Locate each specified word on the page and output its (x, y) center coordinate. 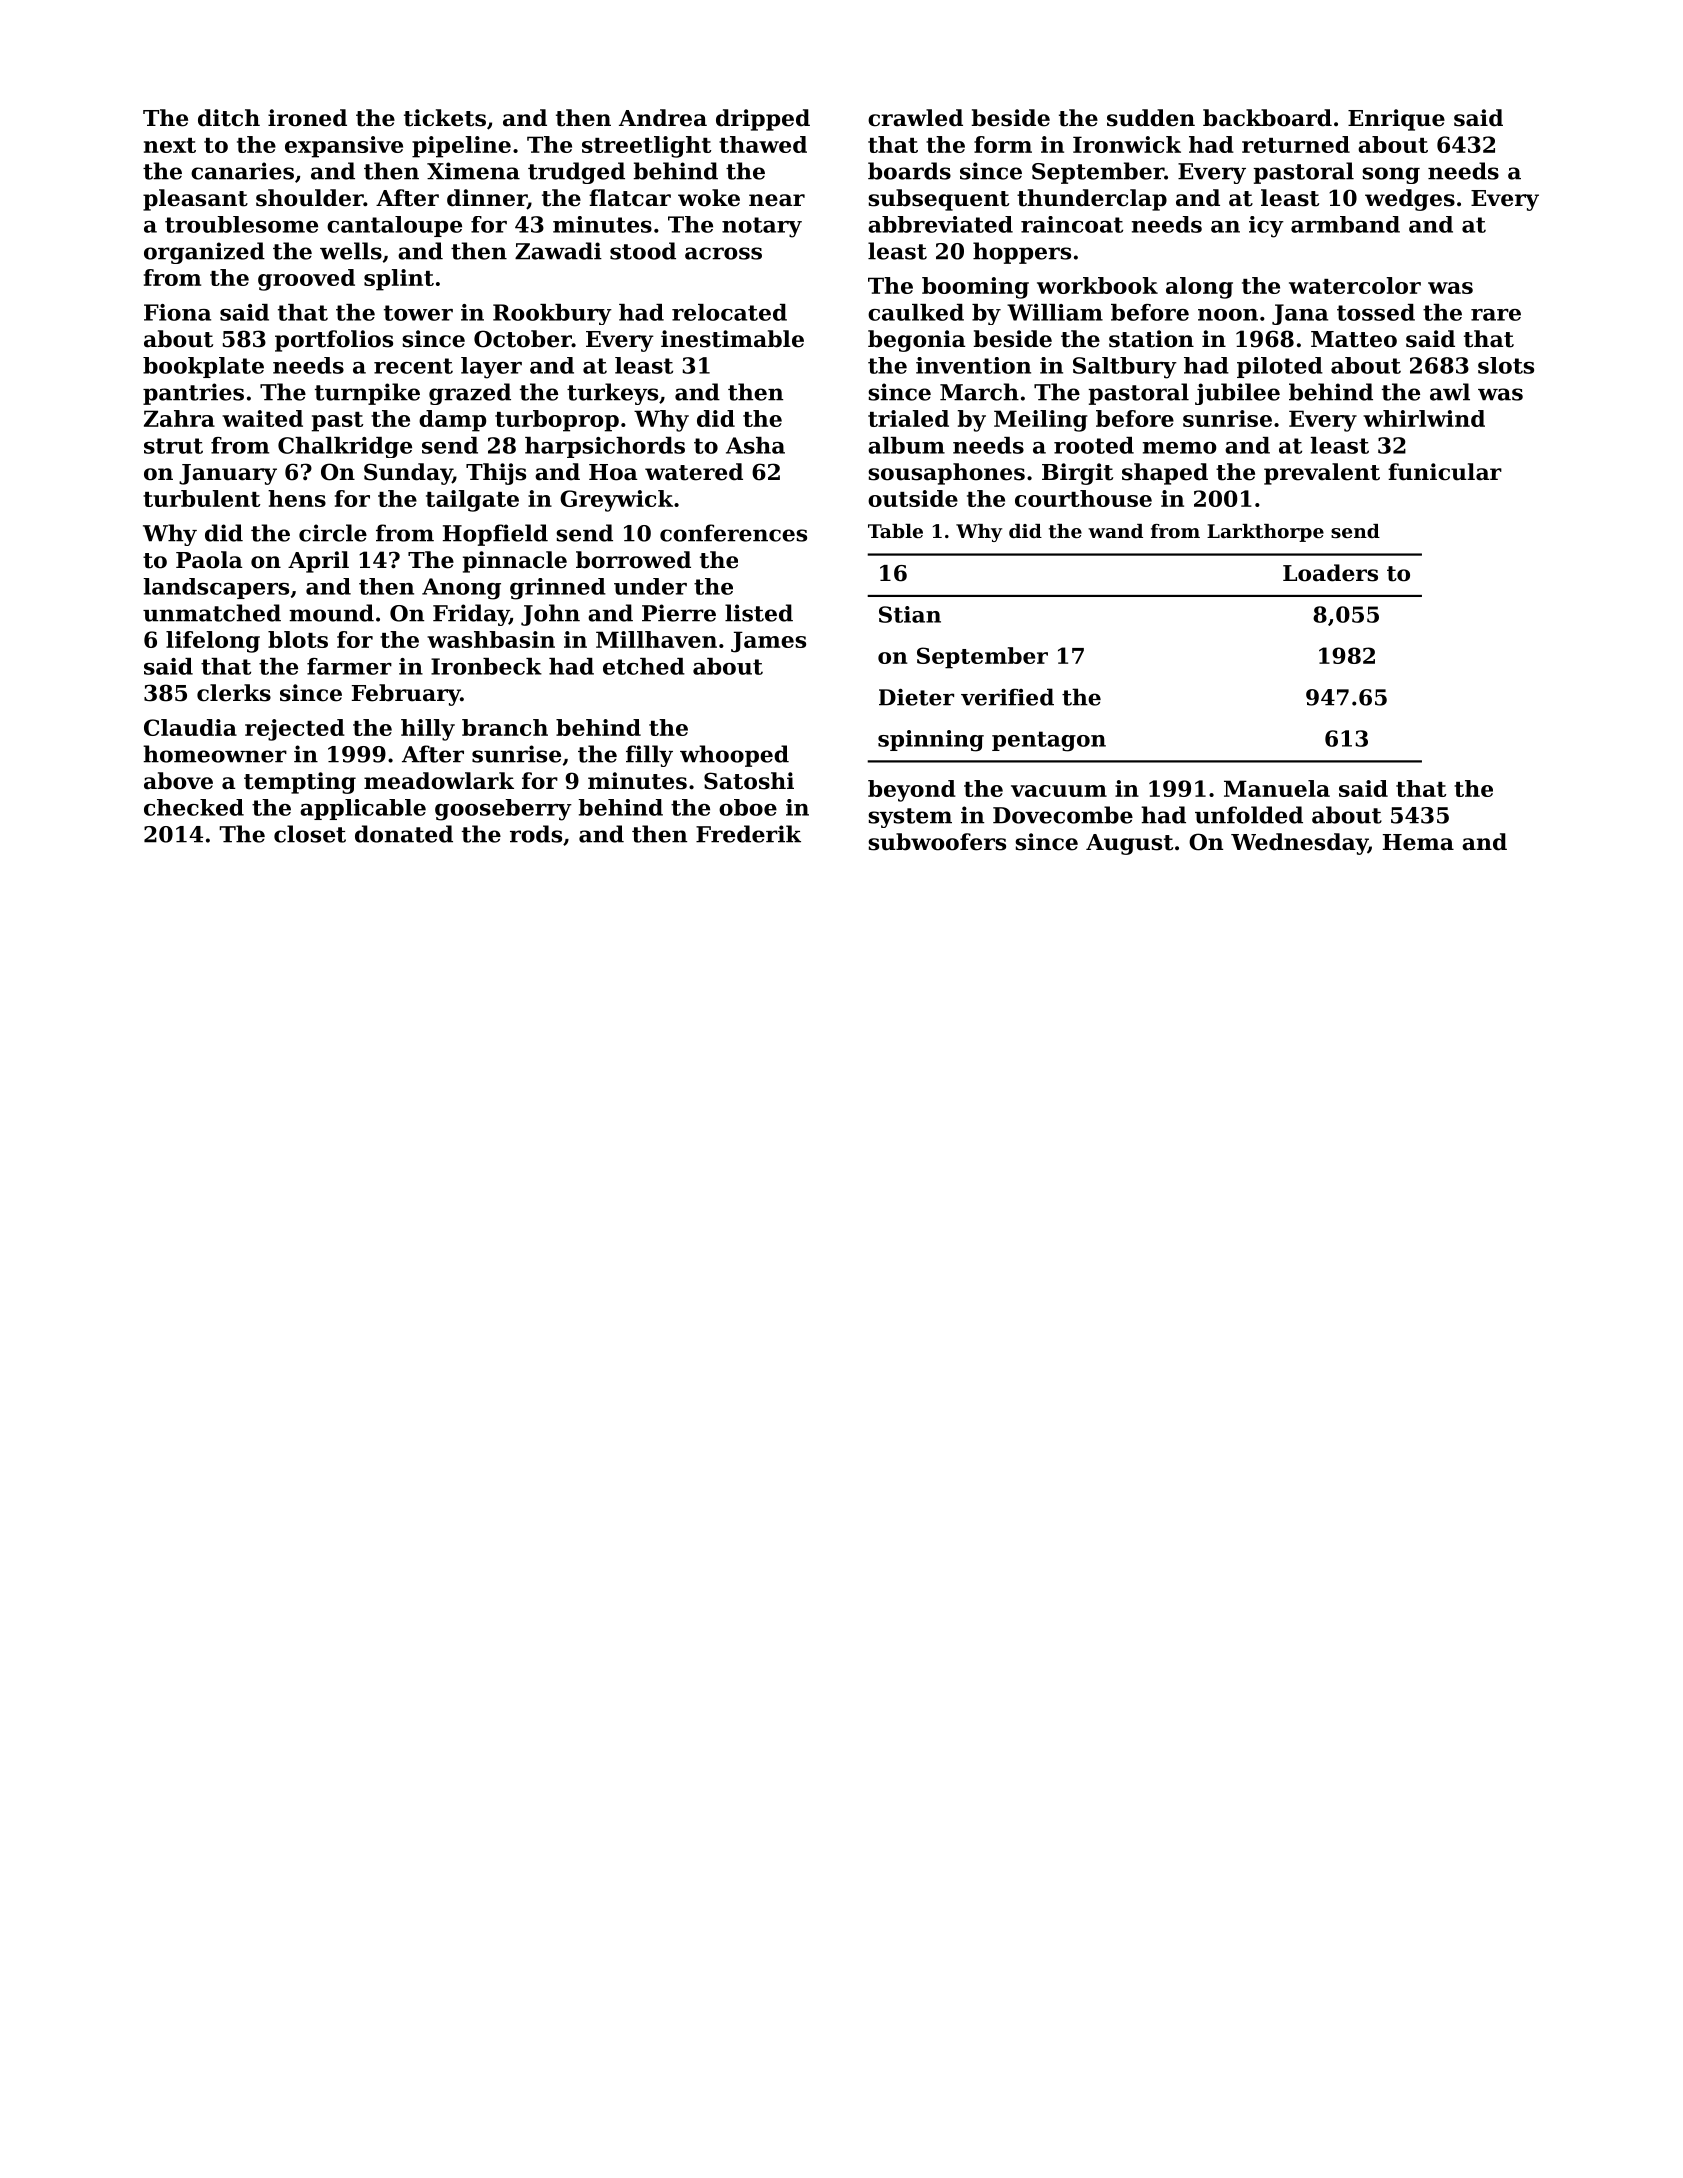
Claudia (190, 727)
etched (644, 666)
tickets (445, 118)
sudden (1151, 118)
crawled (915, 118)
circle (333, 533)
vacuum (1059, 791)
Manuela (1277, 788)
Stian (910, 614)
